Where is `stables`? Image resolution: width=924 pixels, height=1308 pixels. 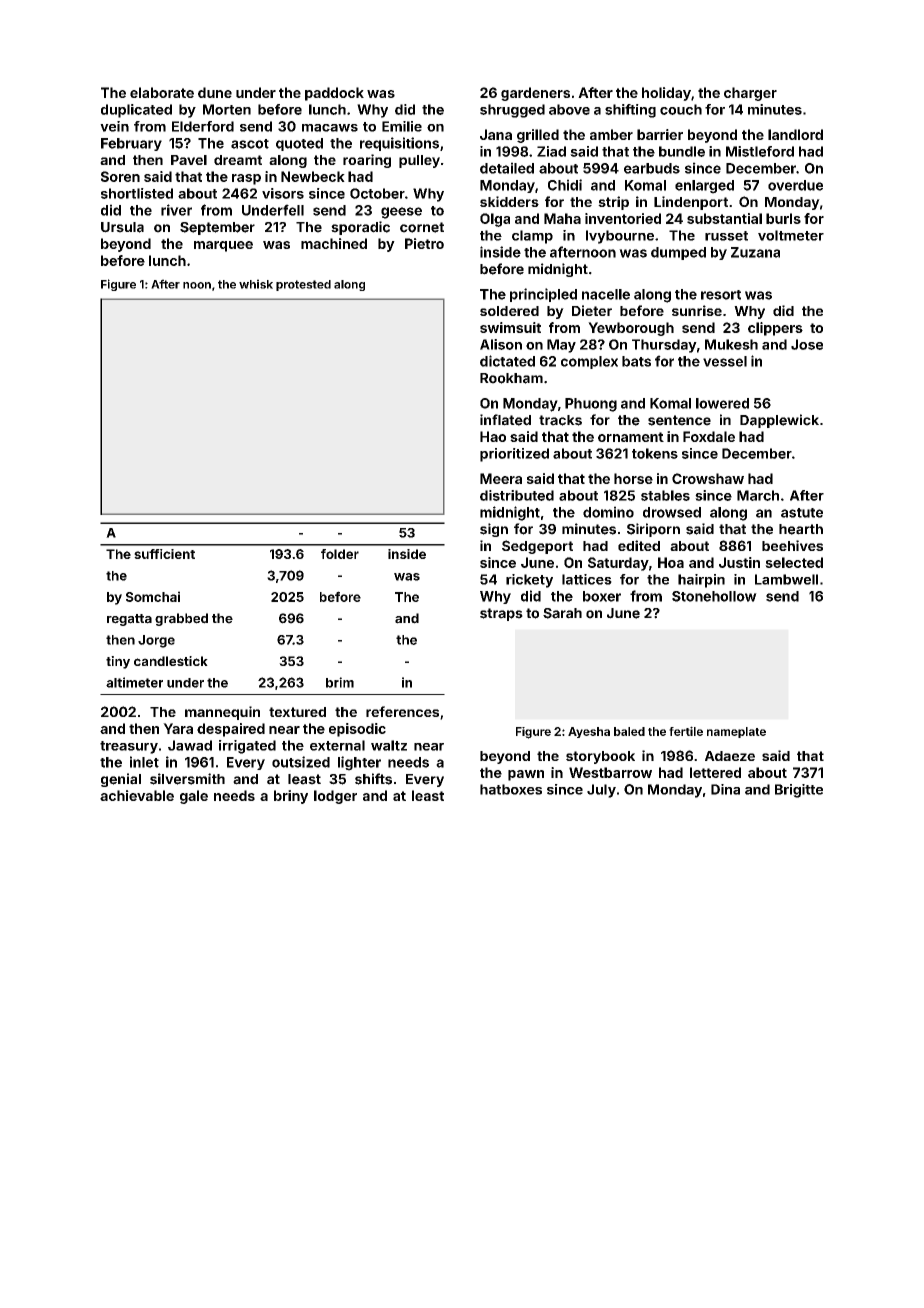
stables is located at coordinates (665, 495).
